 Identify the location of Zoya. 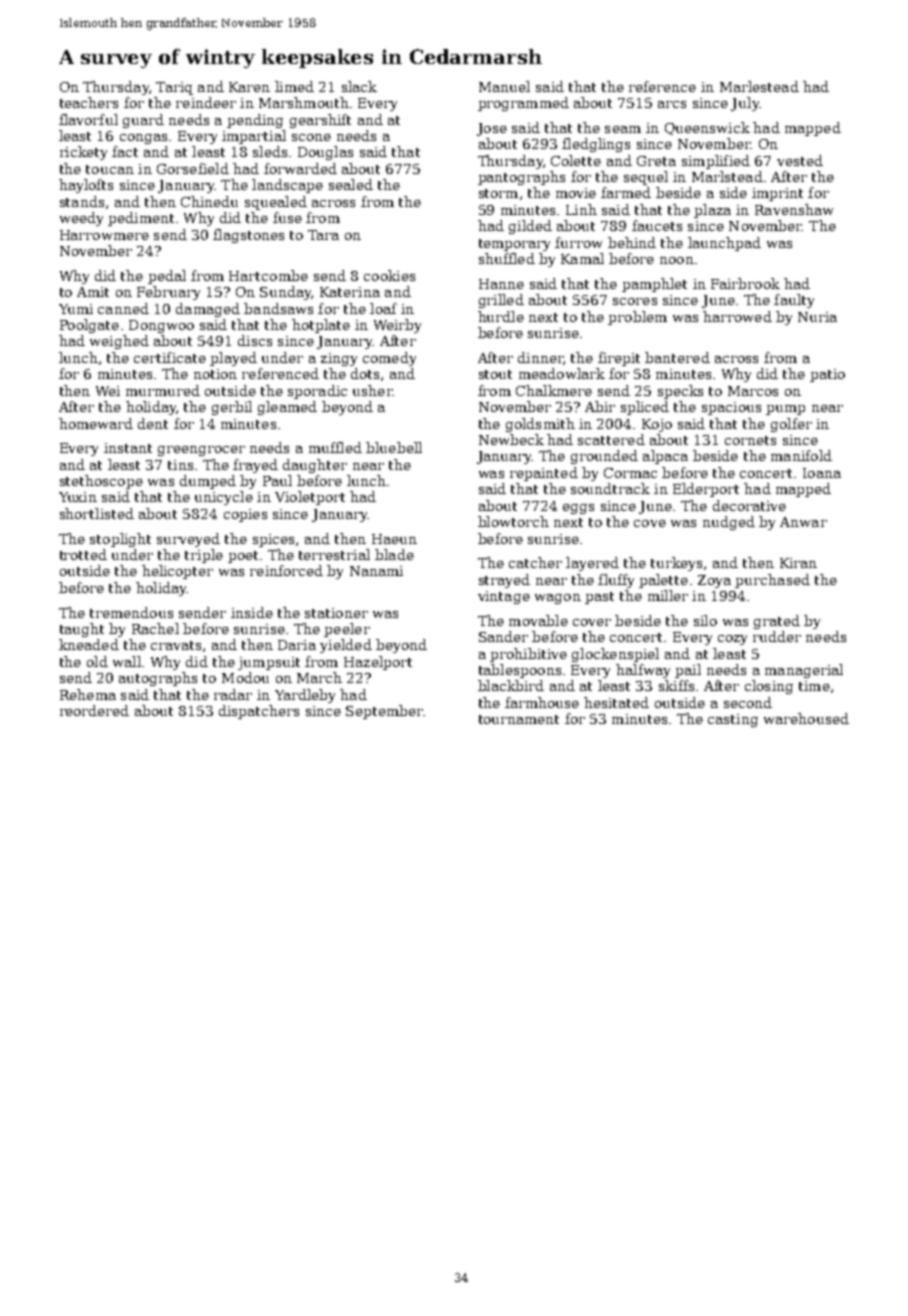
(714, 581).
